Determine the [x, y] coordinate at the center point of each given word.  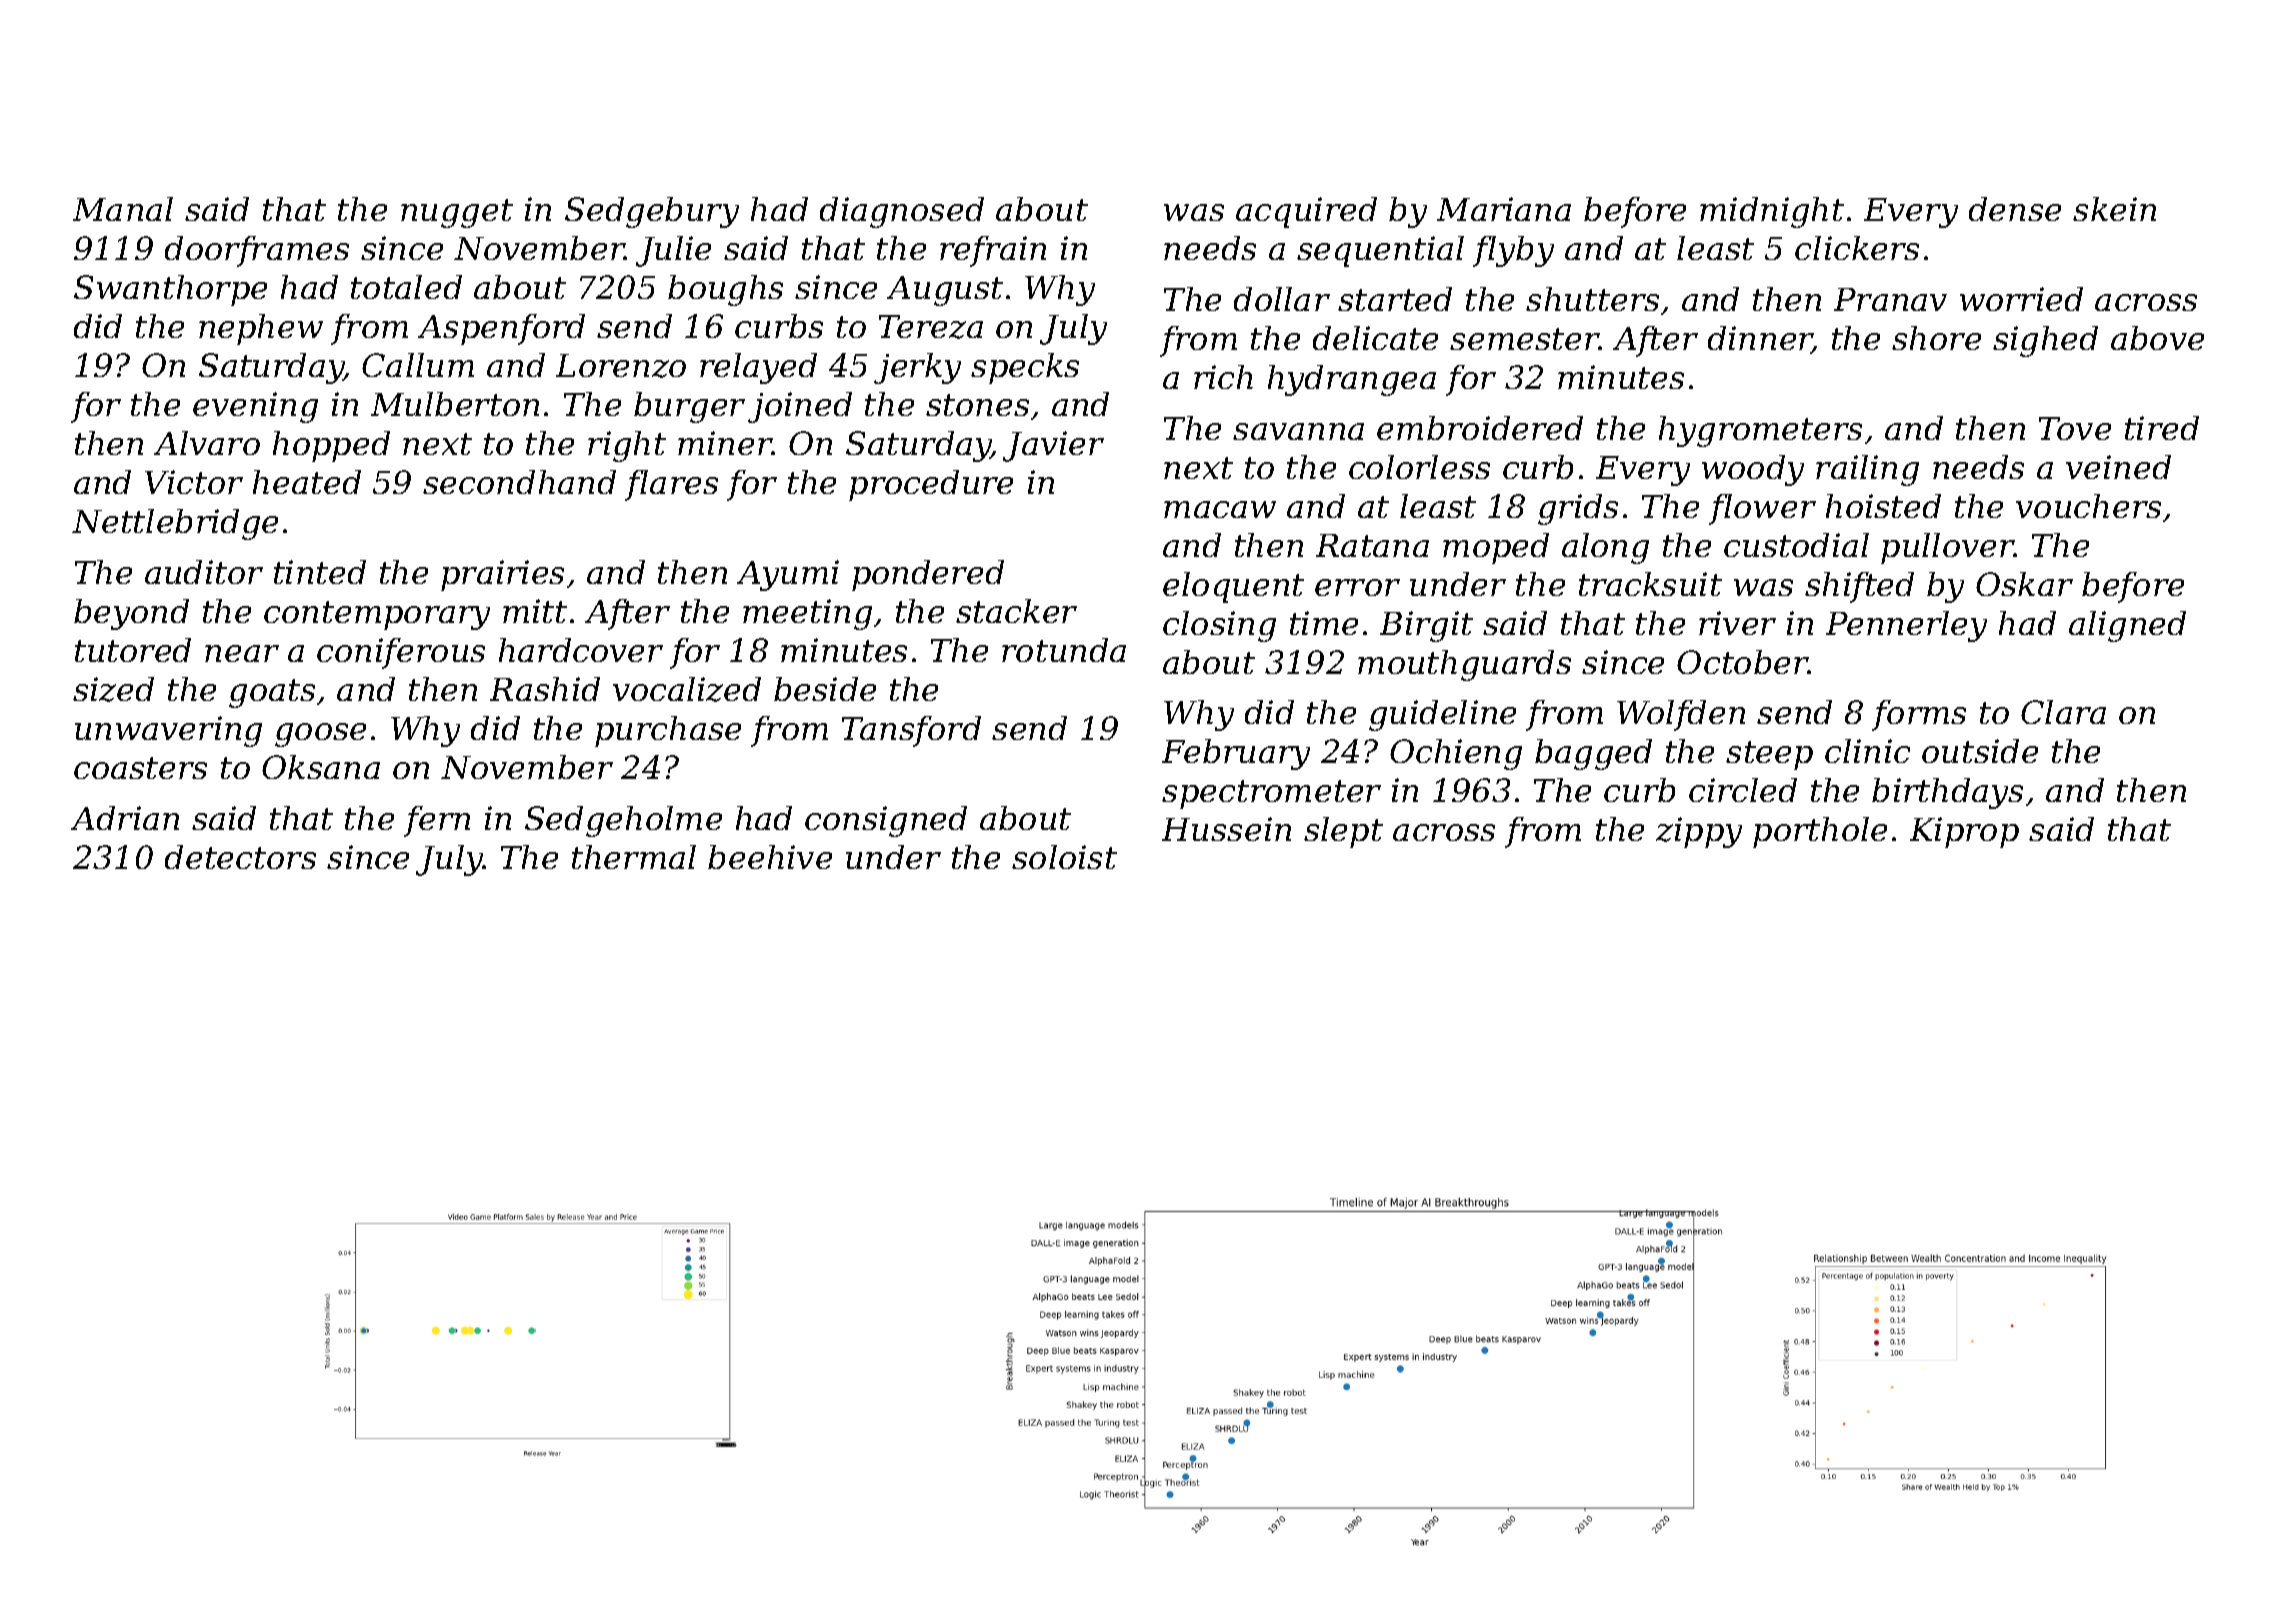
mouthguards [1464, 665]
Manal [123, 209]
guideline [1442, 715]
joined [800, 407]
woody [1753, 470]
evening [255, 407]
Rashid [545, 689]
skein [2114, 209]
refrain [993, 251]
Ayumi [788, 575]
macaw [1220, 509]
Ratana [1372, 545]
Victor [194, 482]
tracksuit [1650, 584]
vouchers [2088, 506]
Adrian [125, 818]
